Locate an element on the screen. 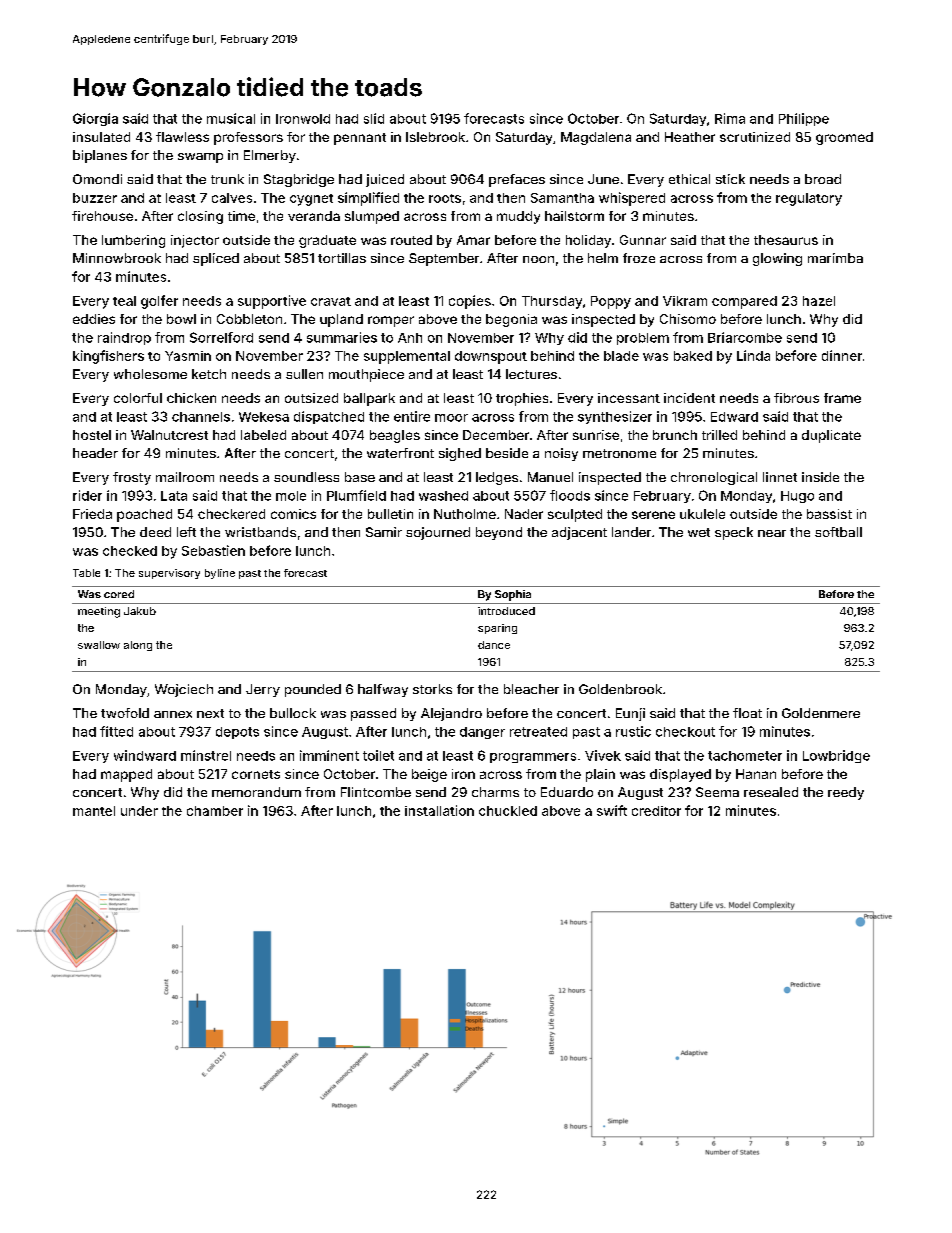 The image size is (952, 1233). Islebrook is located at coordinates (435, 137).
